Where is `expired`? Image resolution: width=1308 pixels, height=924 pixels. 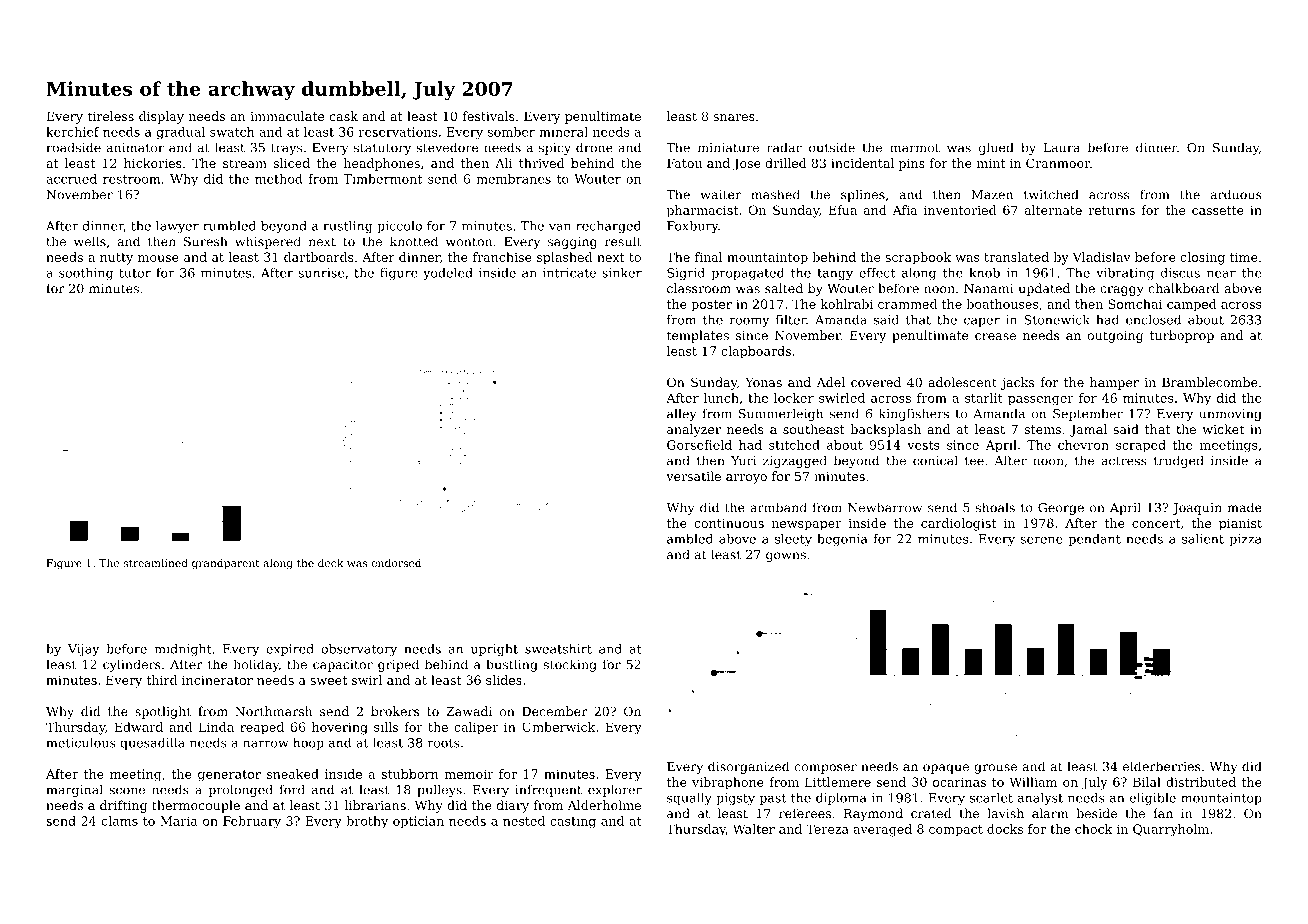
expired is located at coordinates (290, 650).
